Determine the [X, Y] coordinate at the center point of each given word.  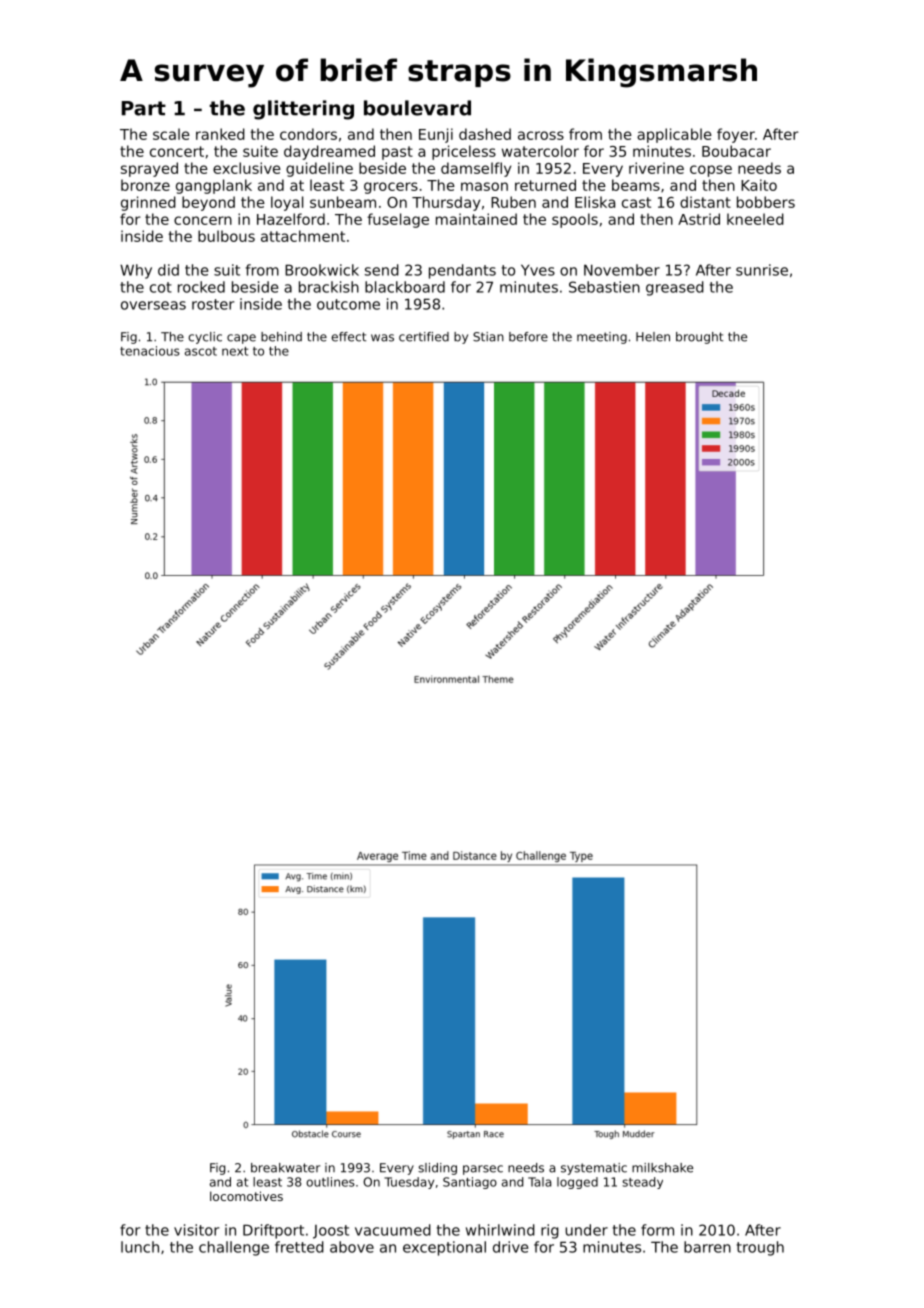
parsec [483, 1170]
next [235, 351]
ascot [201, 351]
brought [699, 338]
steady [642, 1183]
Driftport [273, 1231]
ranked [220, 134]
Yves [538, 270]
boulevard [417, 108]
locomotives [246, 1196]
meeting [602, 338]
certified [424, 337]
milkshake [662, 1168]
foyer [736, 135]
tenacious [150, 351]
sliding [437, 1169]
